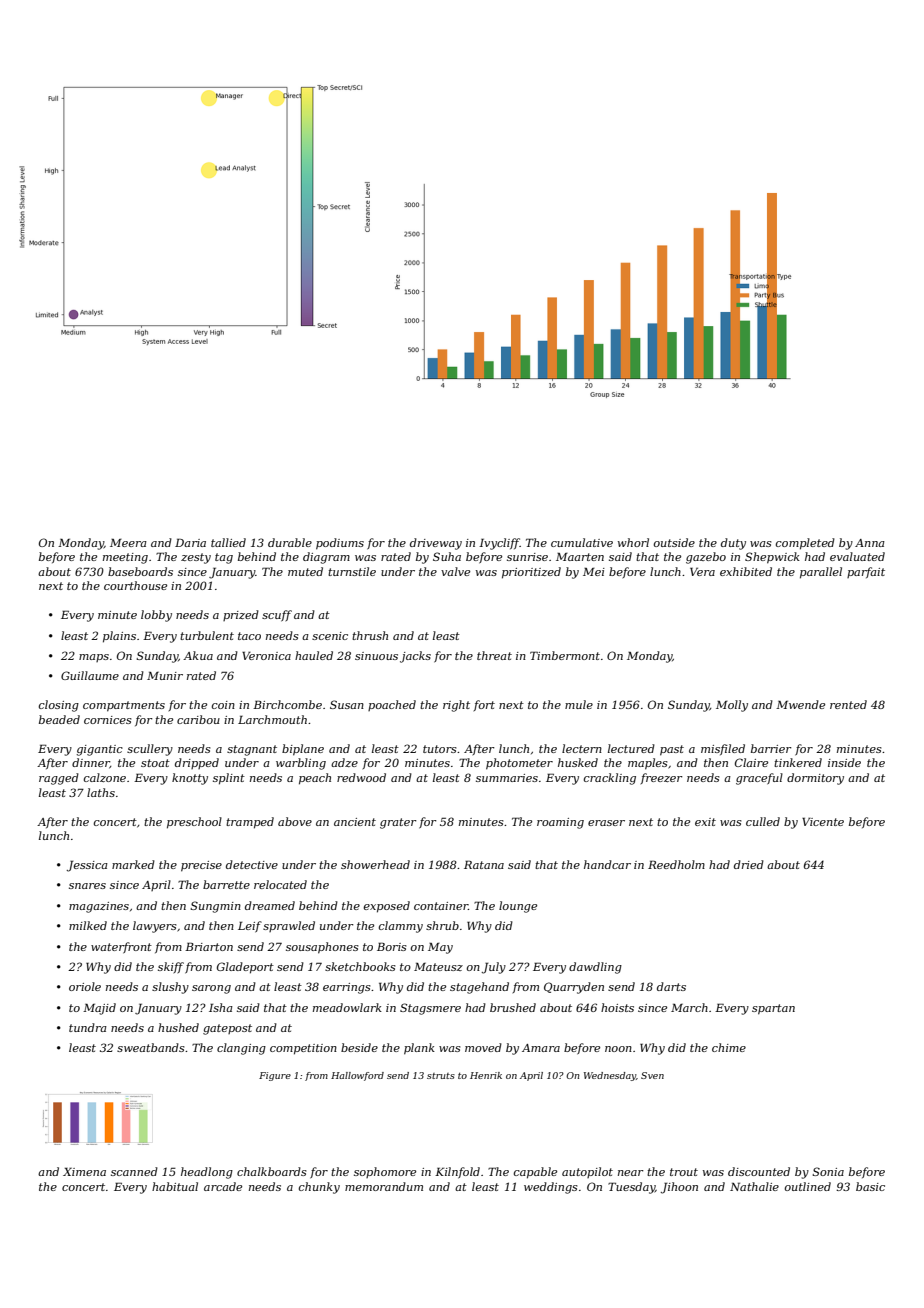 The image size is (924, 1308). What do you see at coordinates (440, 749) in the document?
I see `tutors` at bounding box center [440, 749].
